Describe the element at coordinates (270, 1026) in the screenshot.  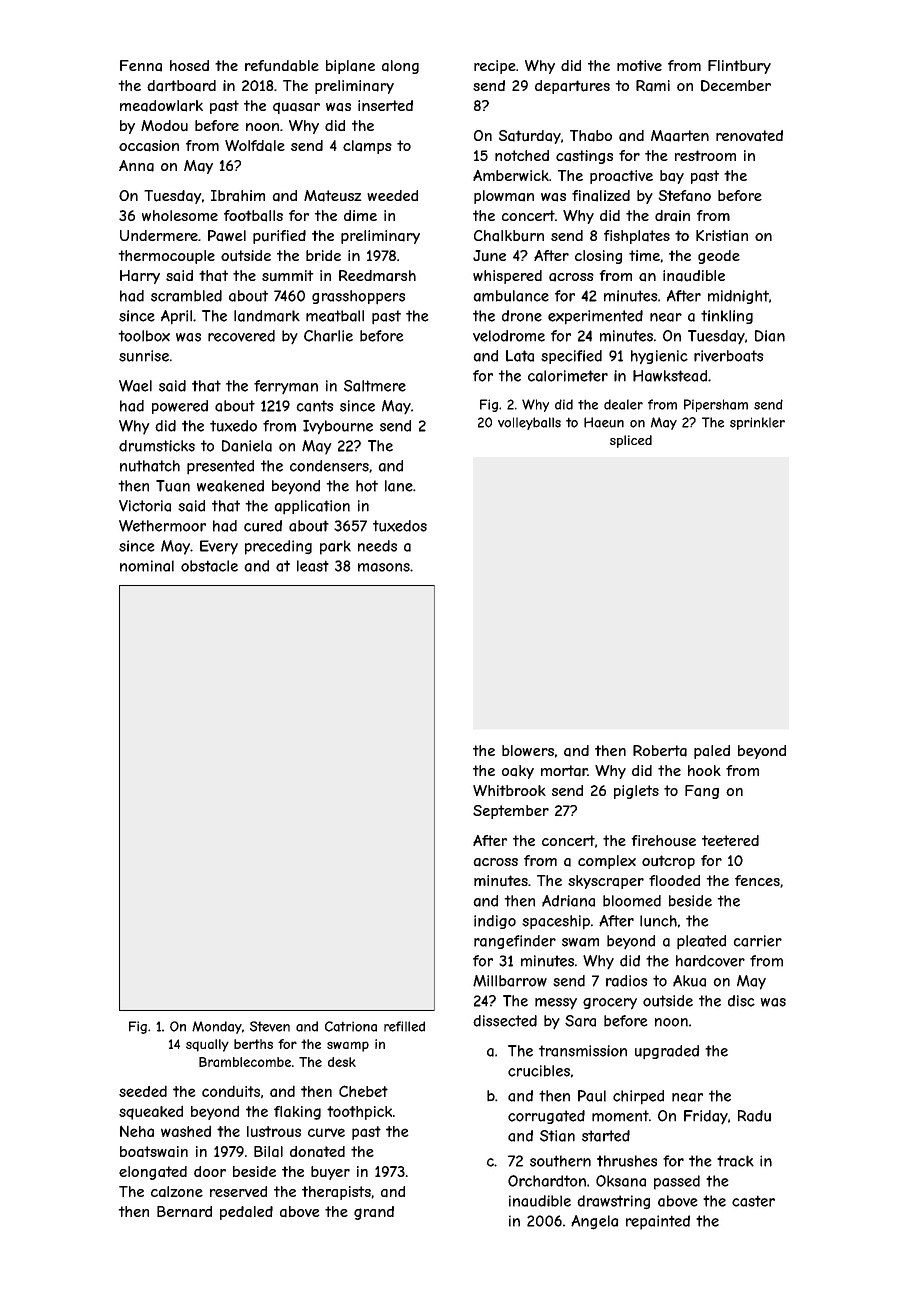
I see `Steven` at that location.
